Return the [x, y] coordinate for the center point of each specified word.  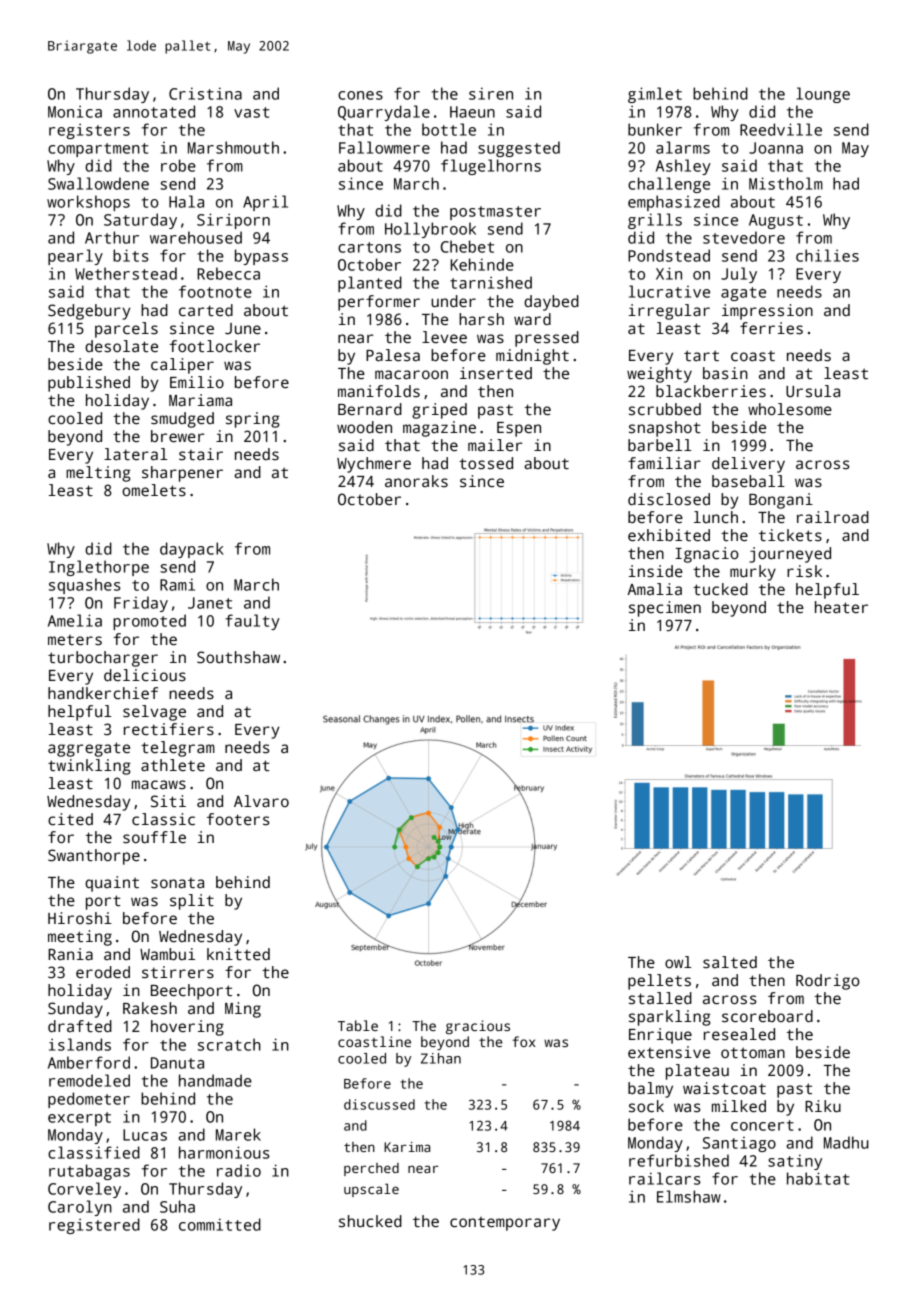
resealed [739, 1034]
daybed [551, 303]
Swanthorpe [94, 857]
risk [804, 571]
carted [206, 310]
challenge [669, 185]
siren [491, 93]
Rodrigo [828, 982]
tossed [486, 463]
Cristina [205, 93]
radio [239, 1170]
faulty [252, 622]
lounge [823, 95]
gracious [478, 1027]
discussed [379, 1104]
